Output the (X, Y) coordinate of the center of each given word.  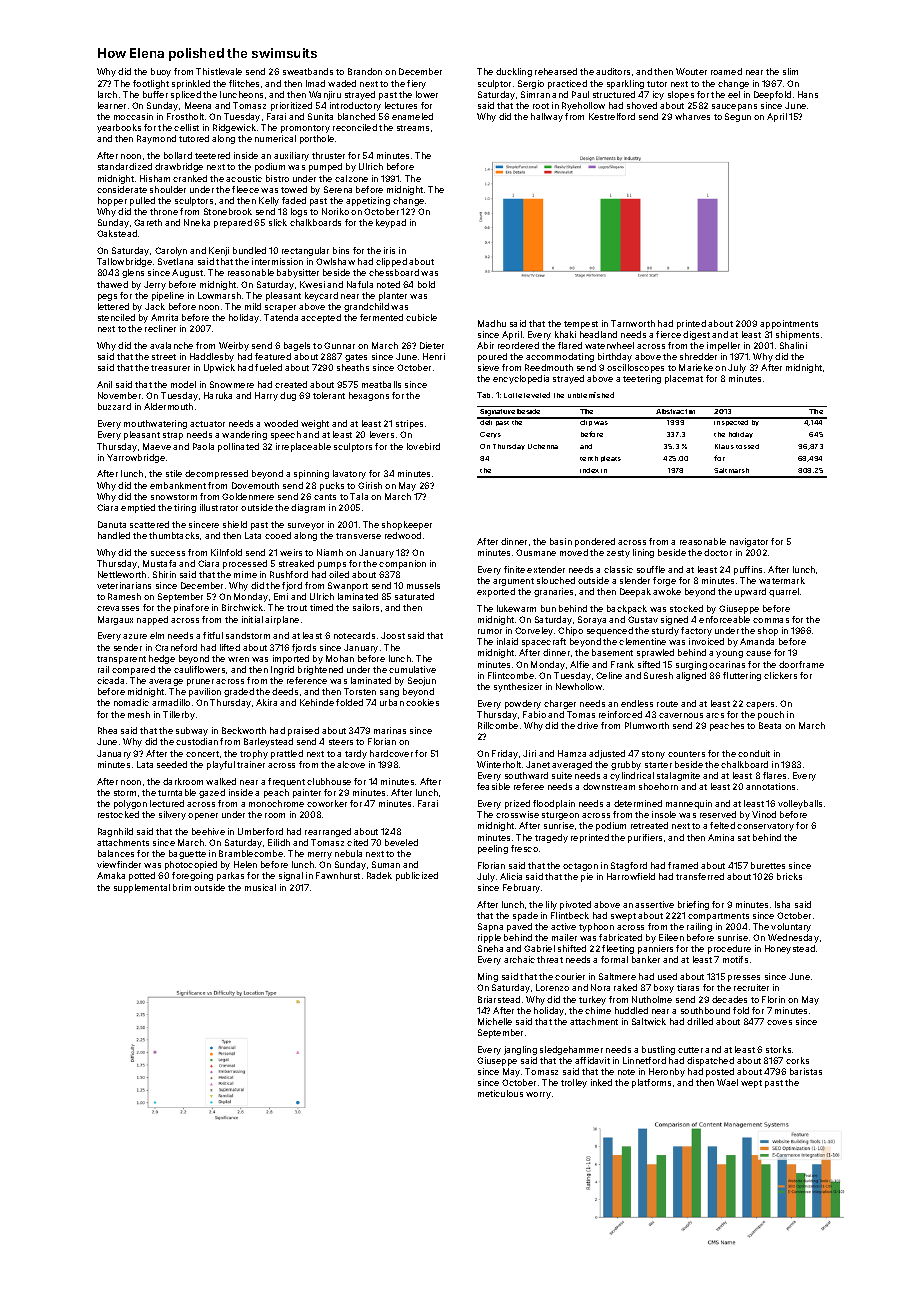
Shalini (793, 345)
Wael (727, 1082)
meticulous (500, 1093)
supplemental (142, 888)
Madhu (492, 323)
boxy (664, 988)
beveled (401, 842)
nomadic (131, 702)
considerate (122, 189)
